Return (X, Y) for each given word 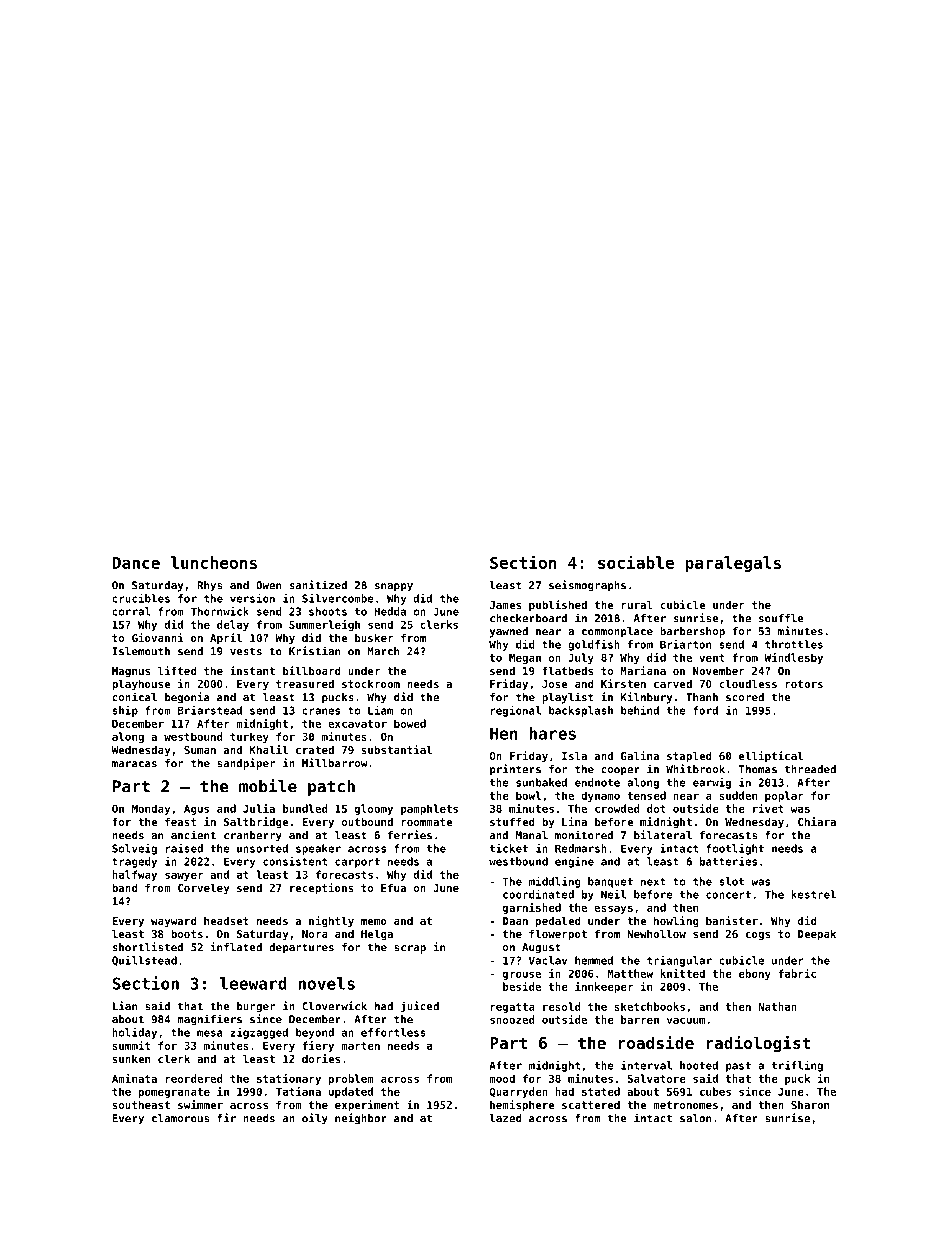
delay (233, 625)
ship (125, 711)
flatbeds (567, 670)
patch (331, 788)
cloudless (748, 683)
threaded (810, 769)
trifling (797, 1066)
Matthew (630, 973)
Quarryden (519, 1092)
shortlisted (148, 947)
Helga (377, 934)
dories (321, 1058)
